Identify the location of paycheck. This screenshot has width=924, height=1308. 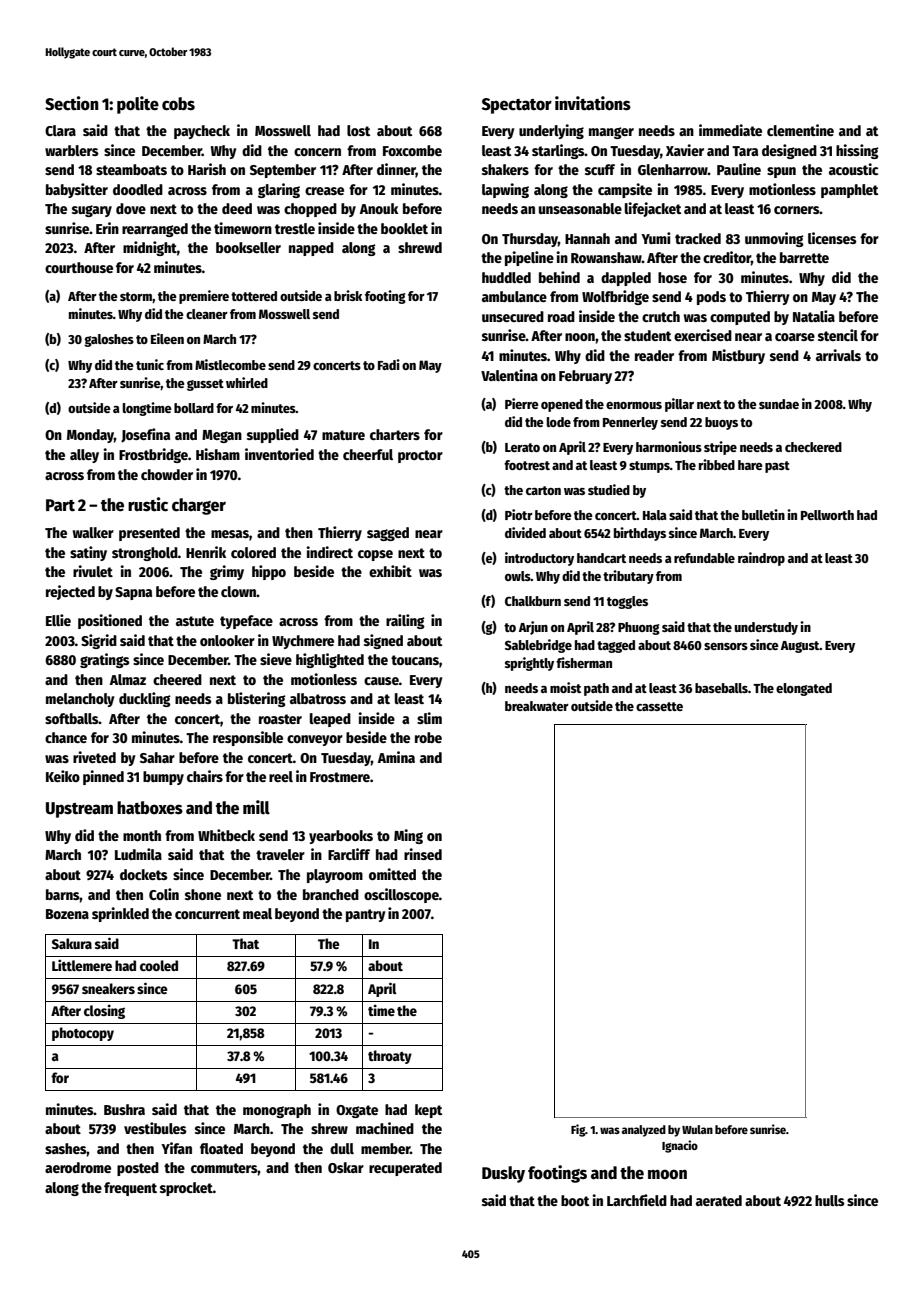
(202, 132).
